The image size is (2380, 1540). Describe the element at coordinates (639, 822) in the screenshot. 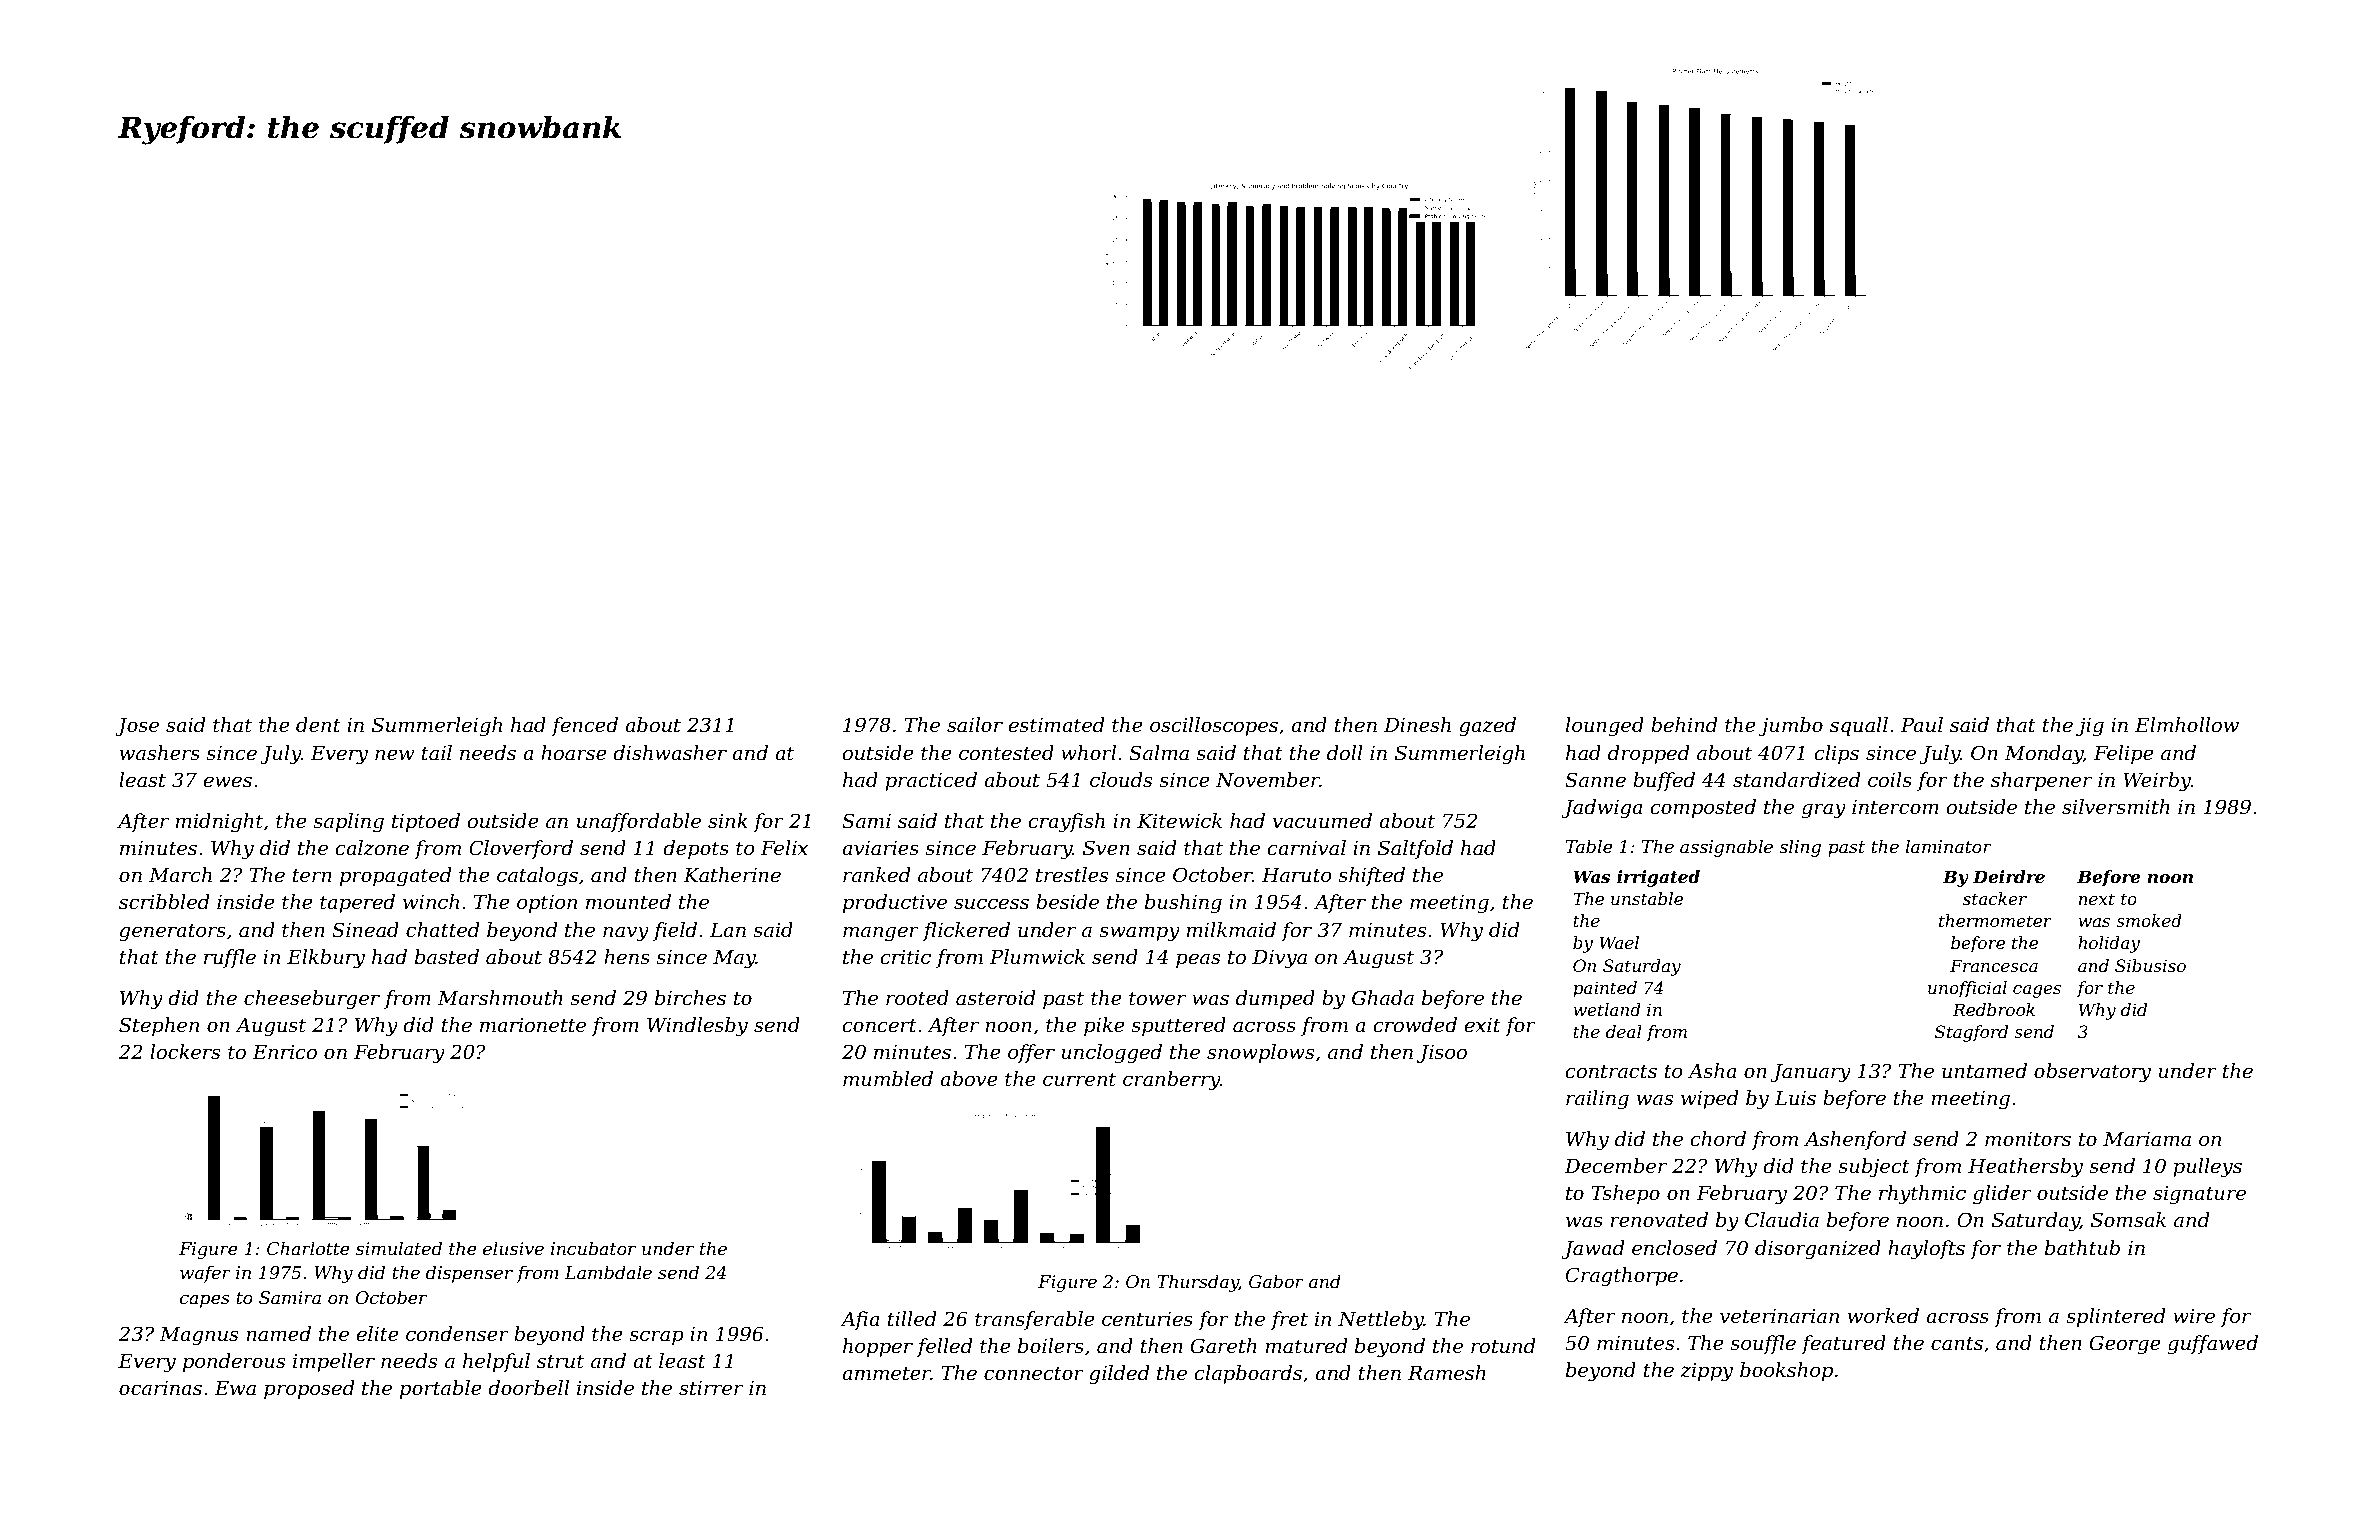

I see `unaffordable` at that location.
